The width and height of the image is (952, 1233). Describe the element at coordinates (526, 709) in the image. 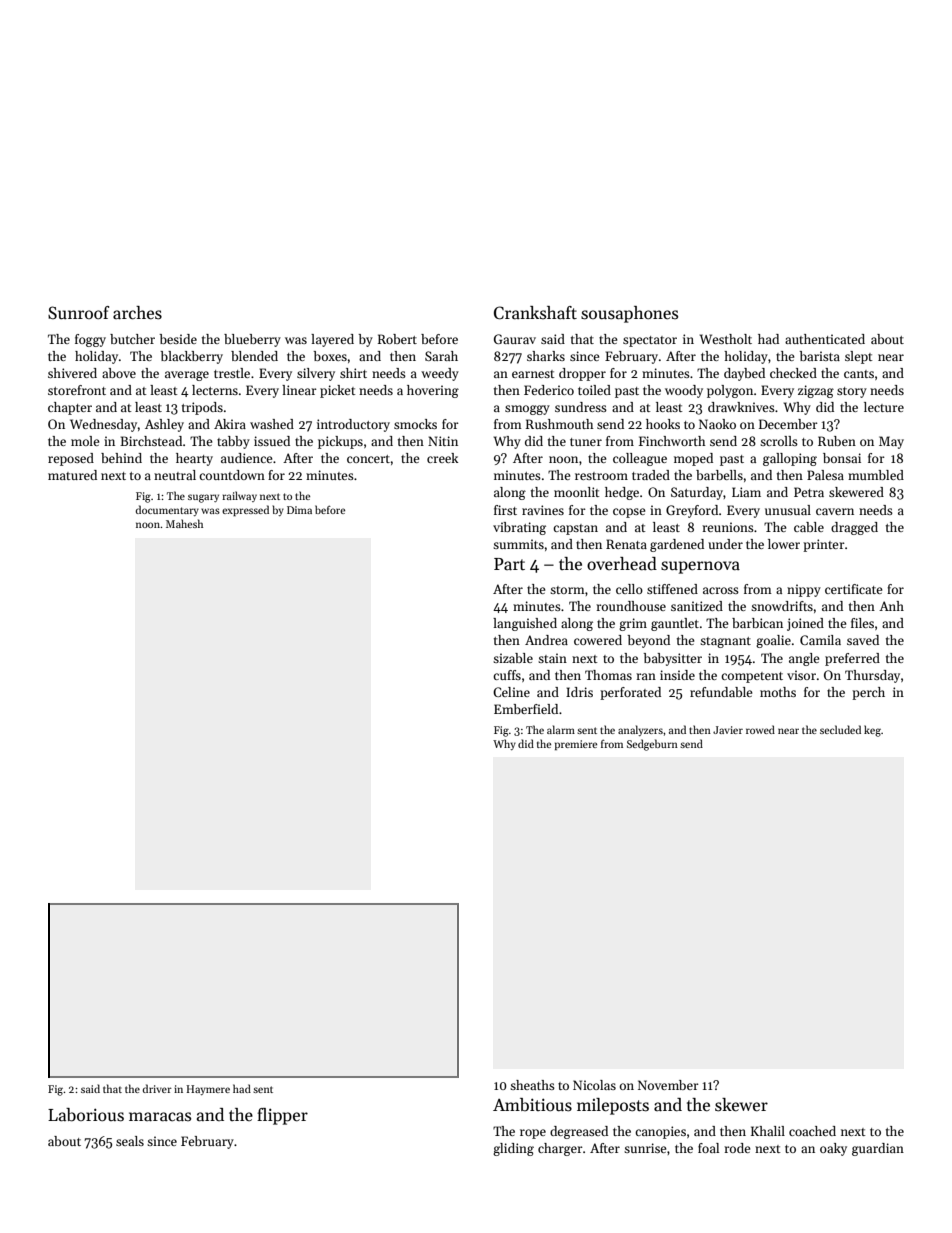

I see `Emberfield` at that location.
